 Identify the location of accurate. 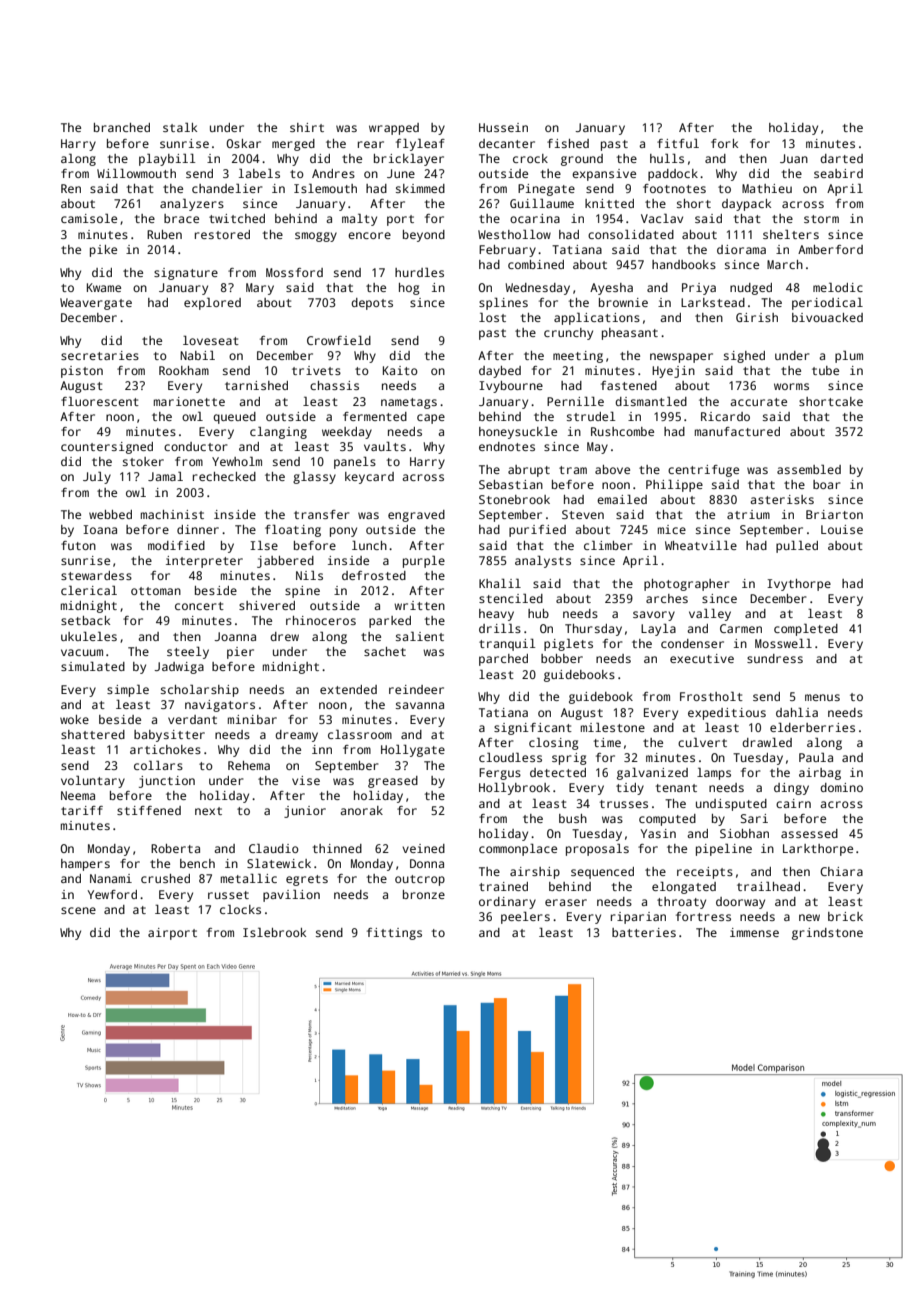
(758, 402).
